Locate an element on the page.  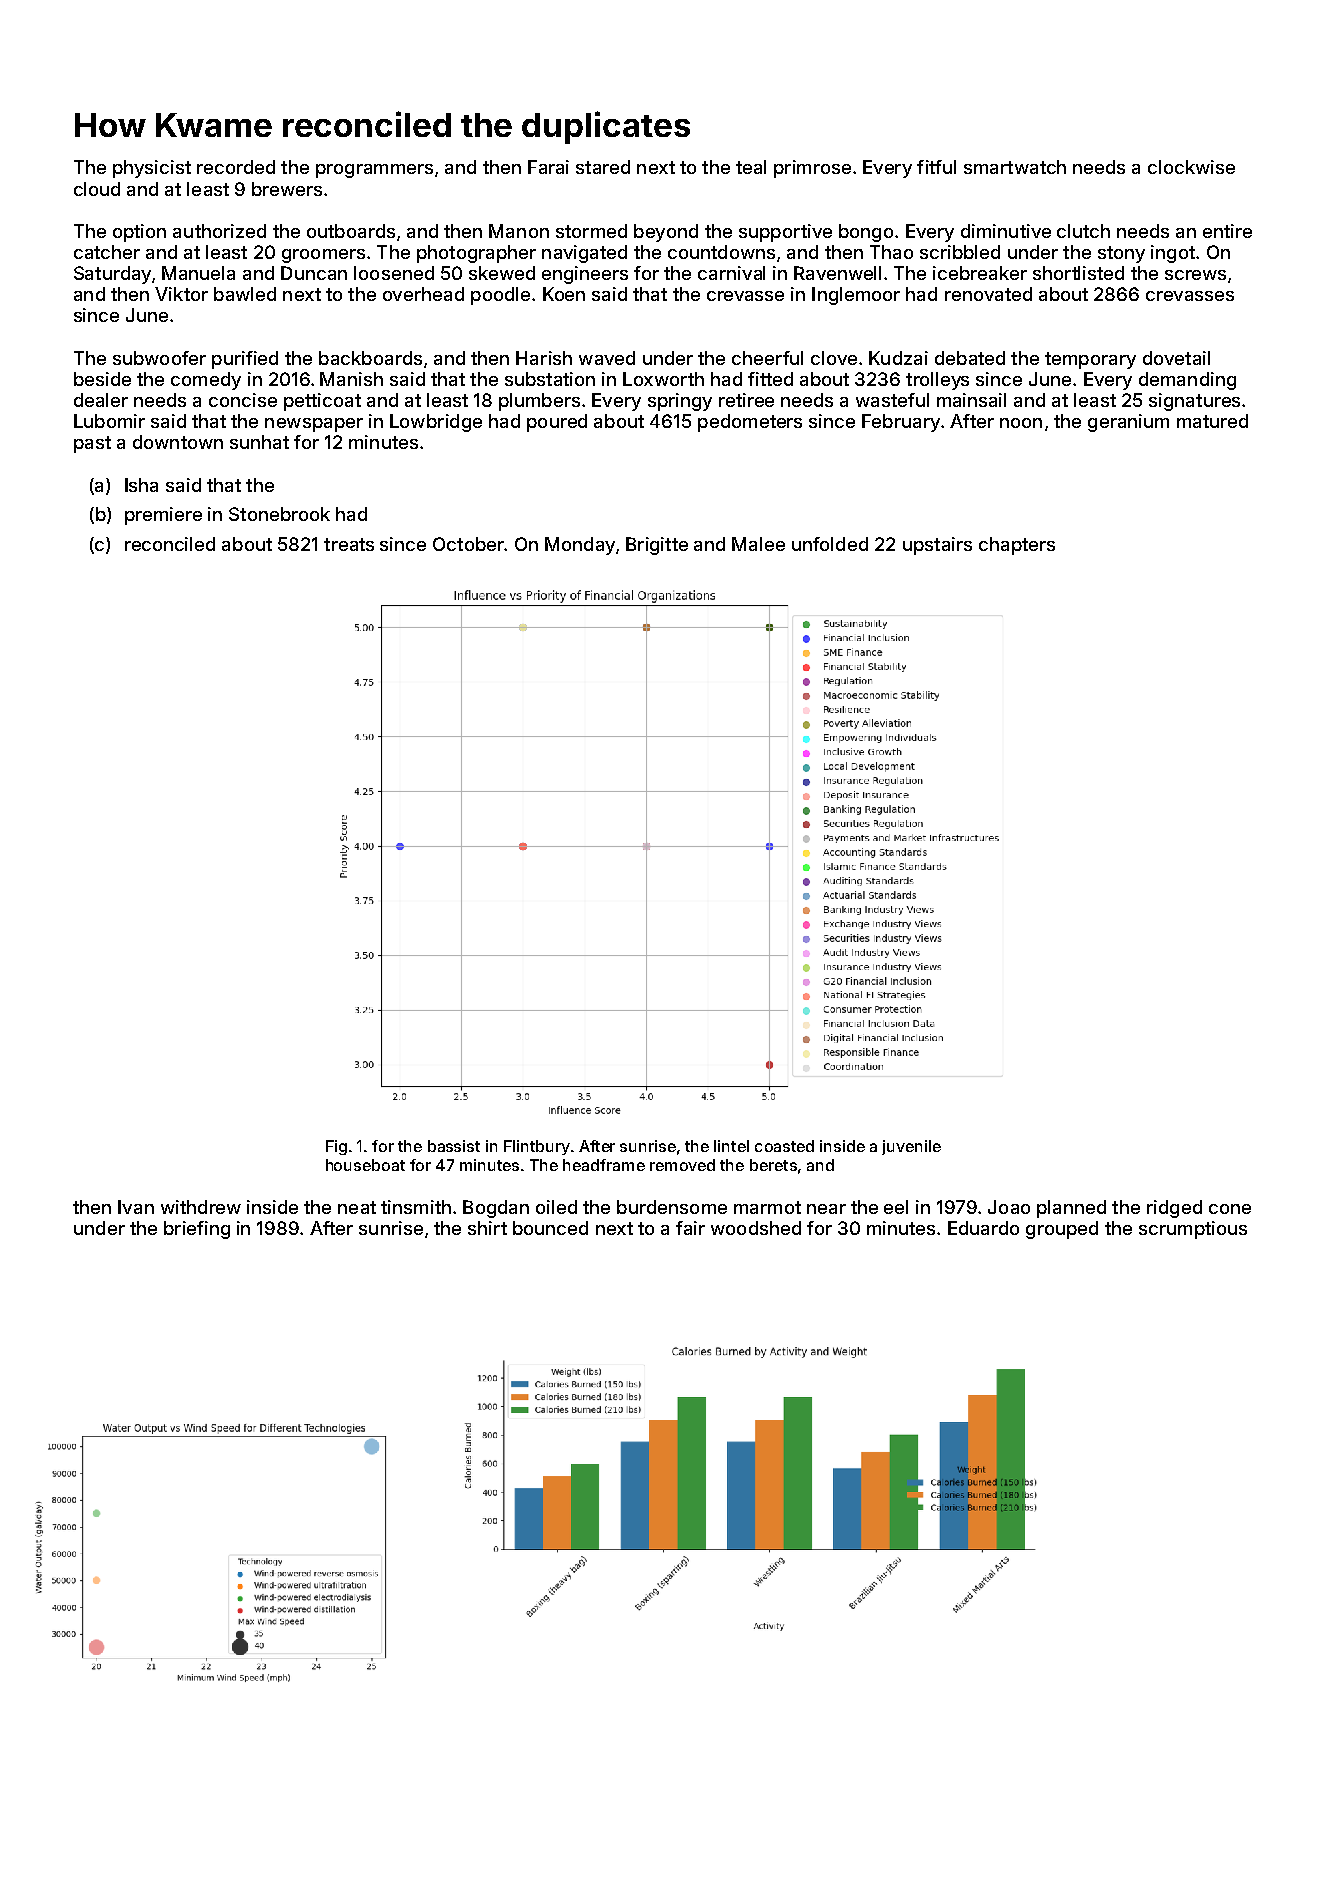
unfolded is located at coordinates (830, 544).
